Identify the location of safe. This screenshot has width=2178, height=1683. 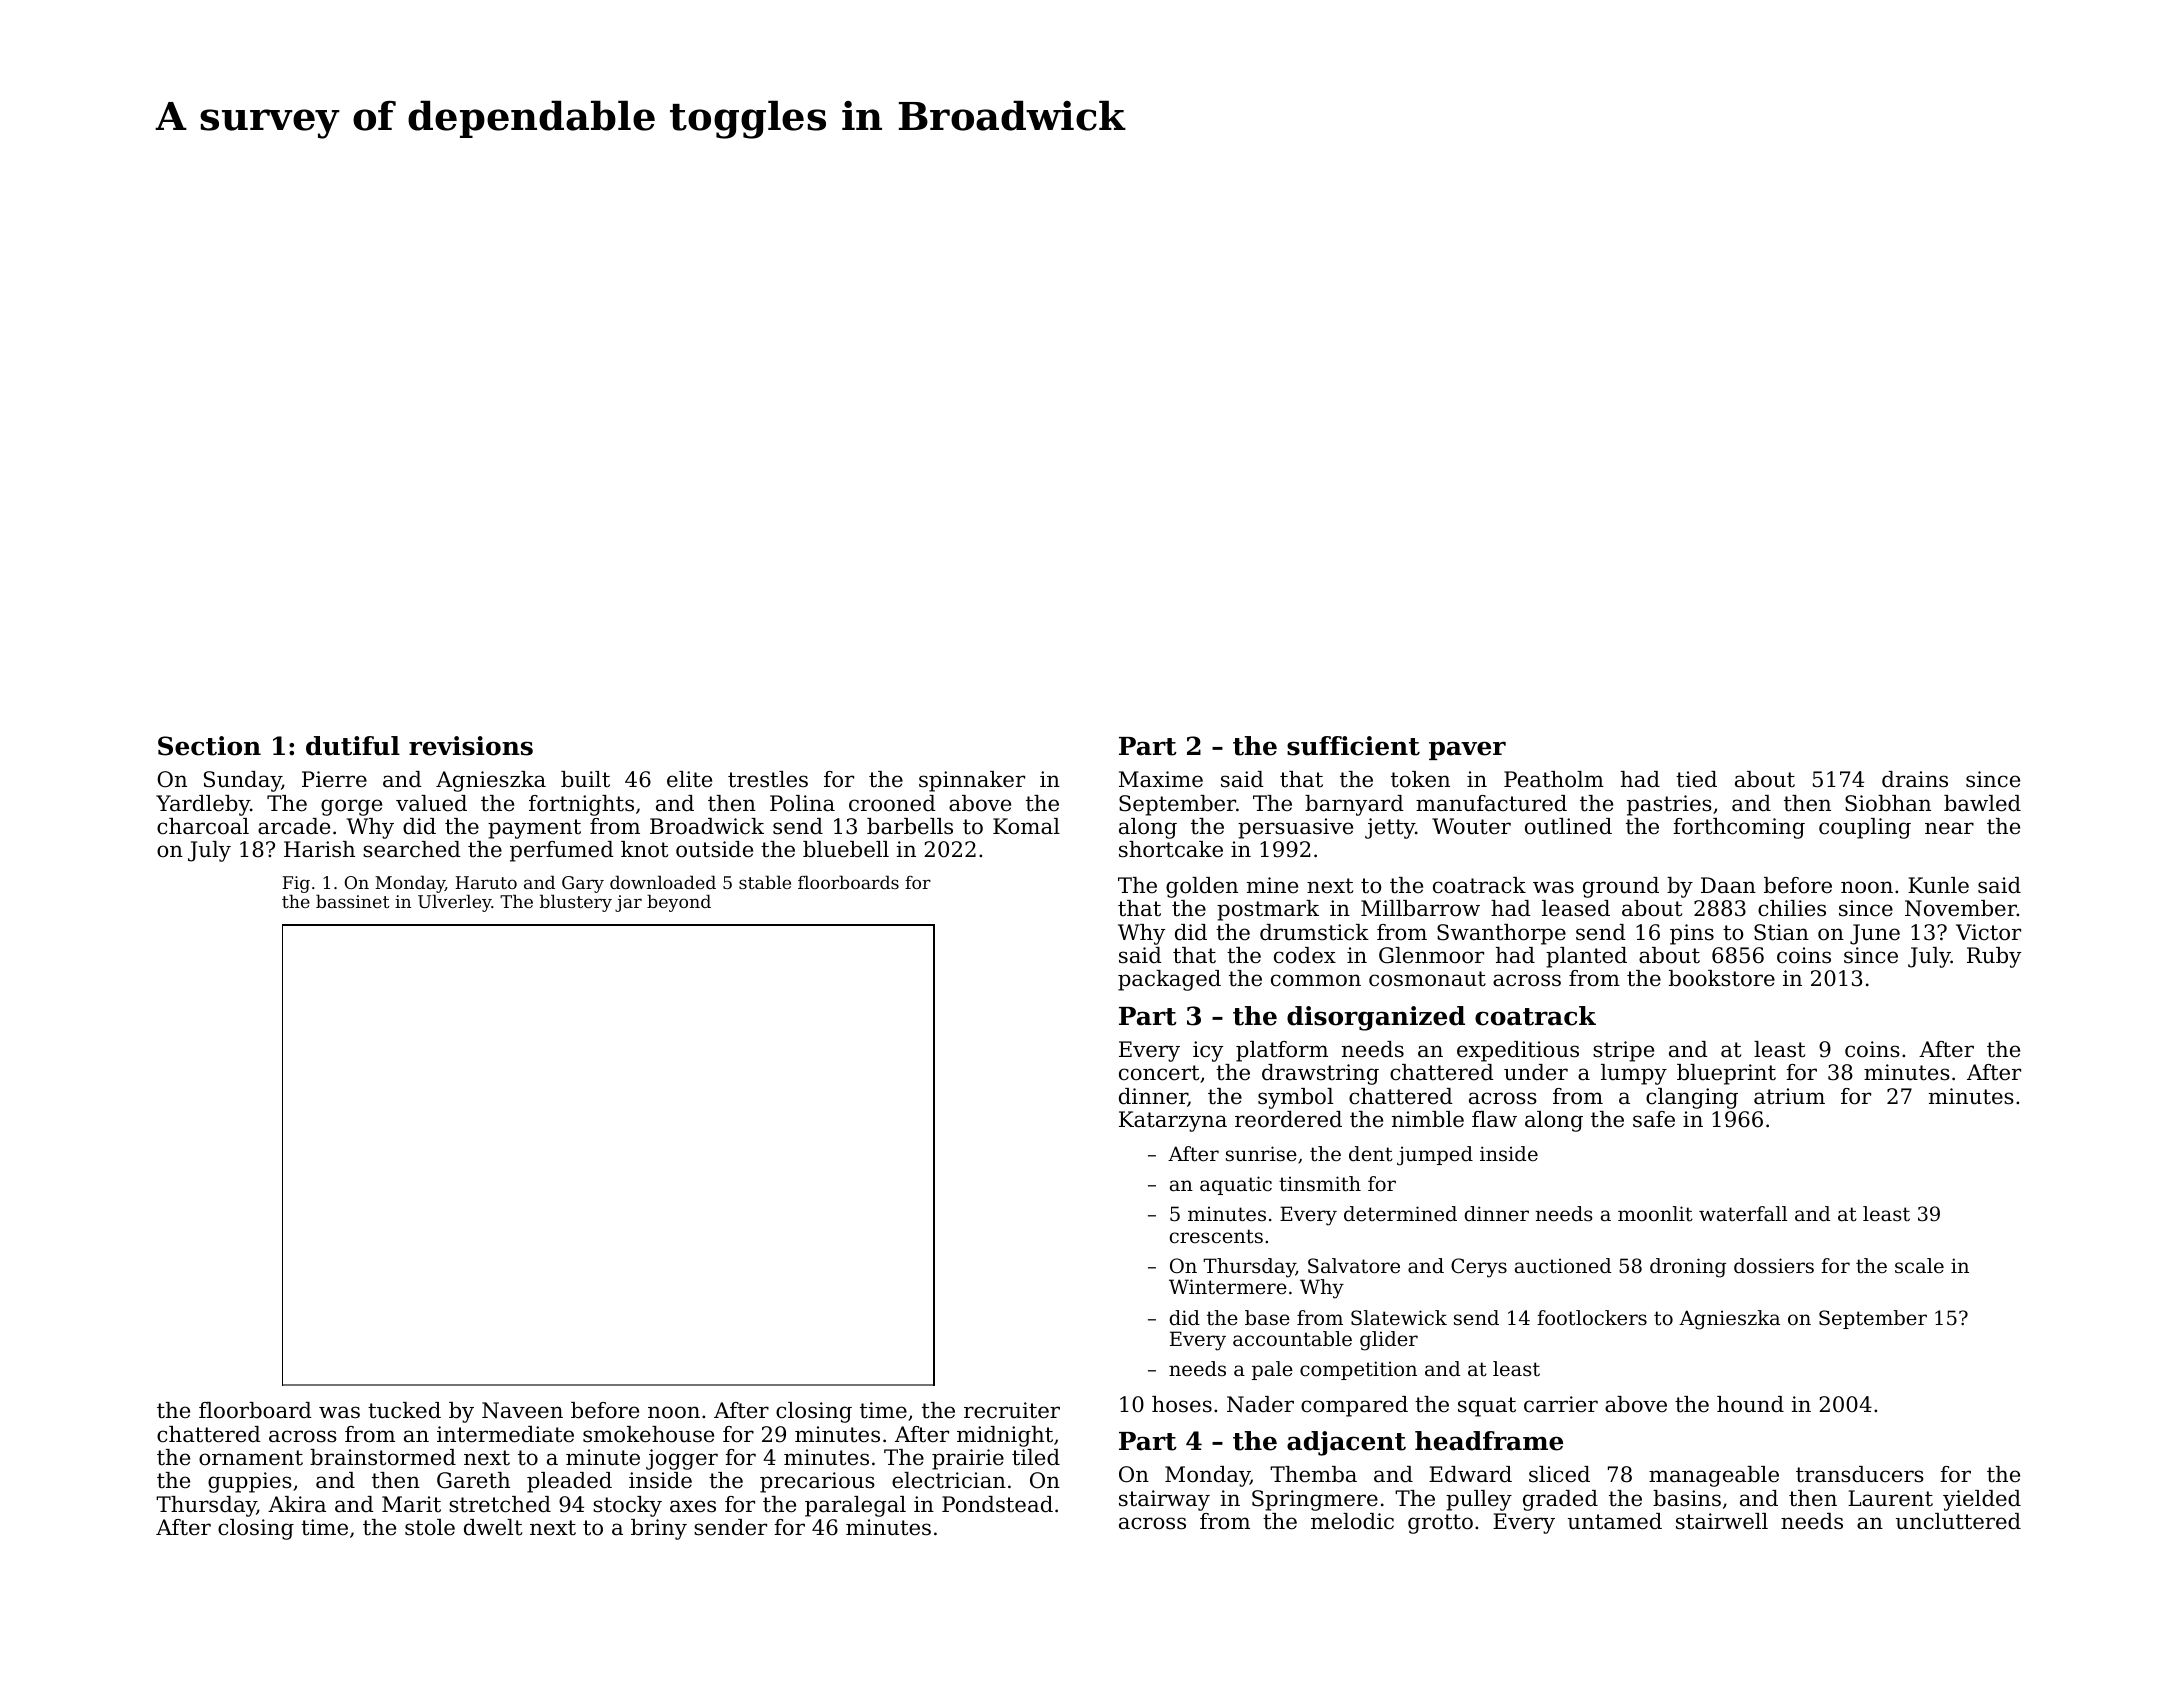
(1654, 1119).
